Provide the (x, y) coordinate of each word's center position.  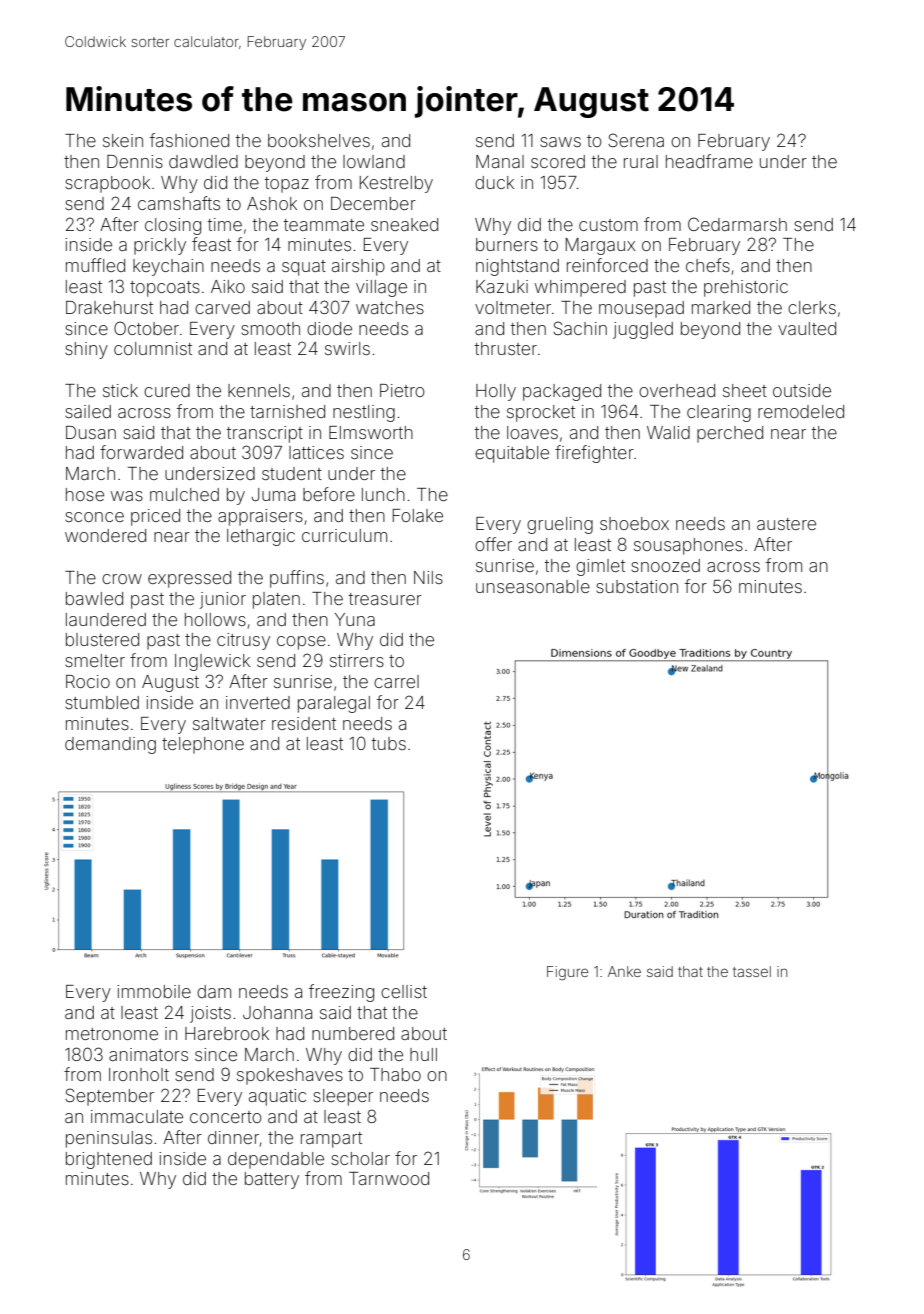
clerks (812, 307)
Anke (624, 971)
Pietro (402, 390)
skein (123, 140)
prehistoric (746, 288)
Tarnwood (389, 1178)
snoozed (665, 565)
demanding (110, 745)
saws (560, 142)
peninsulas (109, 1139)
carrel (396, 681)
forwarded (141, 452)
